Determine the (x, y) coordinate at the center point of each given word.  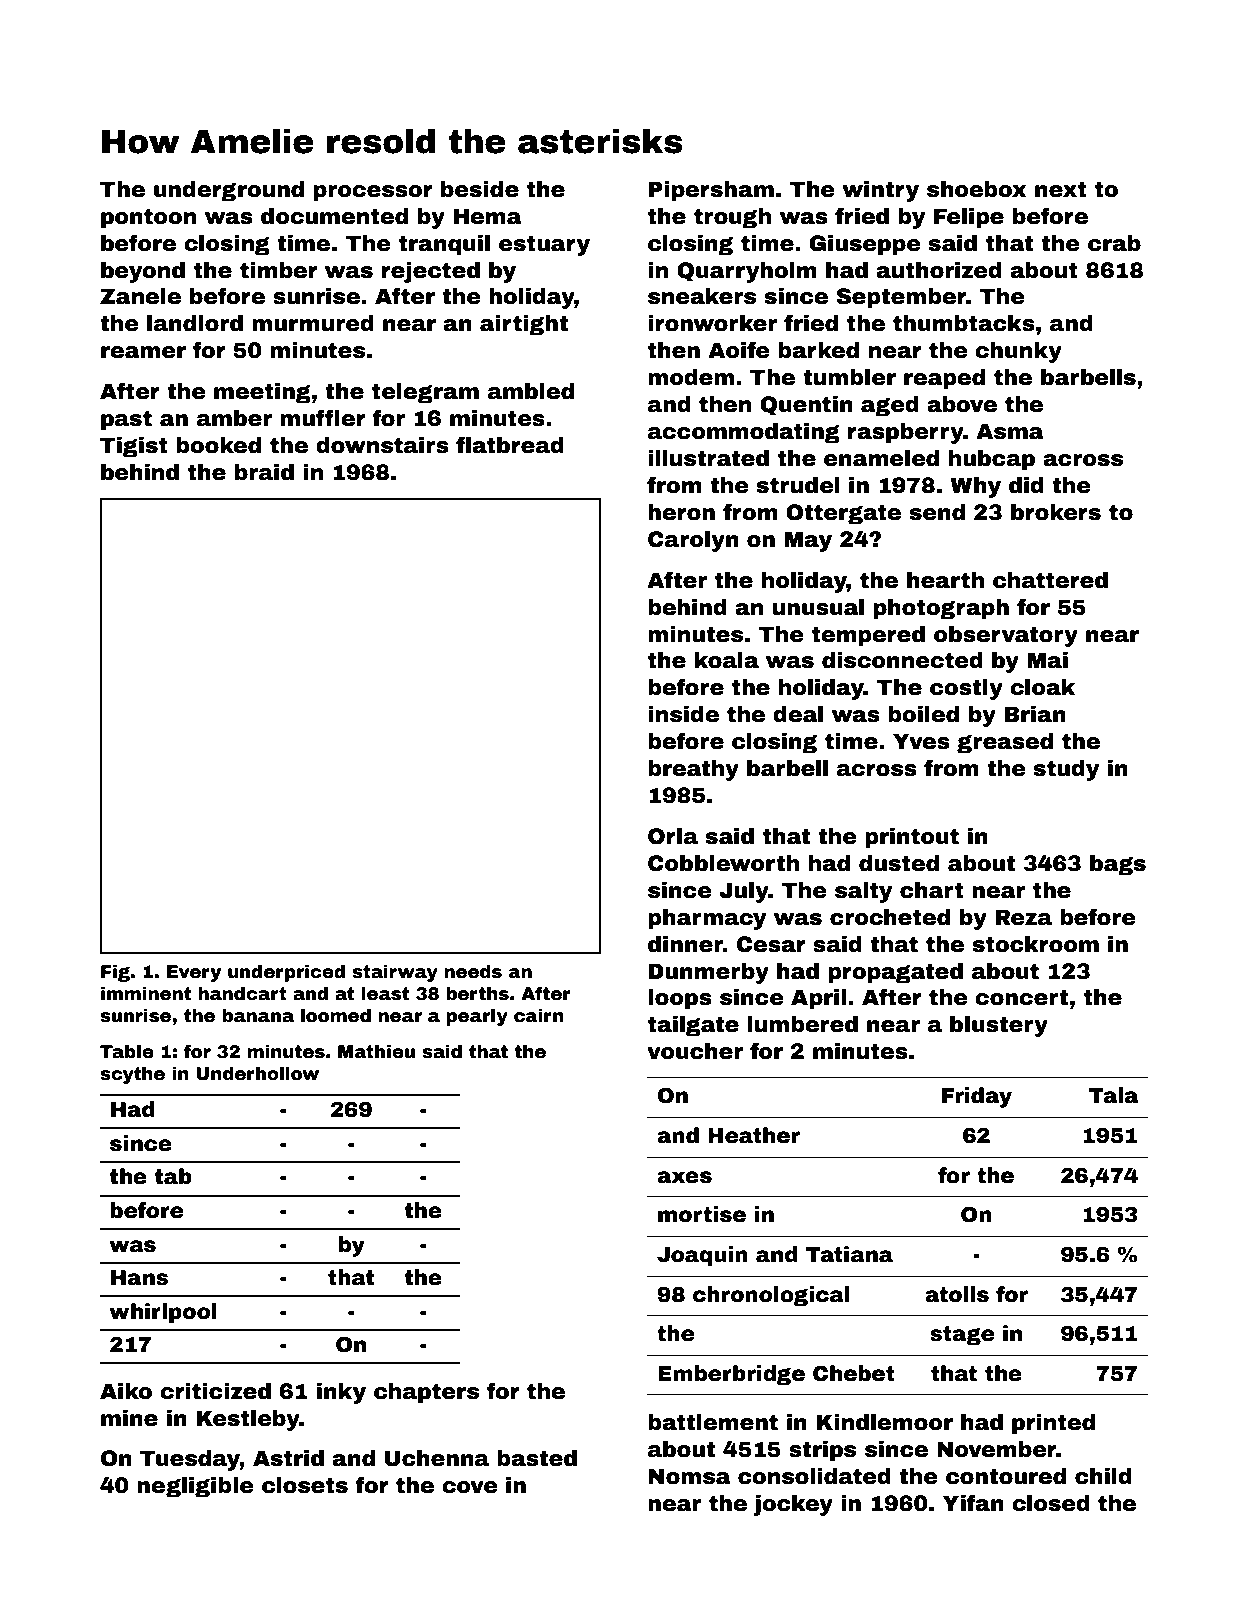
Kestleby (248, 1420)
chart (932, 890)
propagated (895, 973)
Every (194, 973)
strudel (798, 485)
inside (683, 714)
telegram (425, 393)
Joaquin (702, 1256)
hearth (945, 580)
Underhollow (257, 1074)
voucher (695, 1051)
